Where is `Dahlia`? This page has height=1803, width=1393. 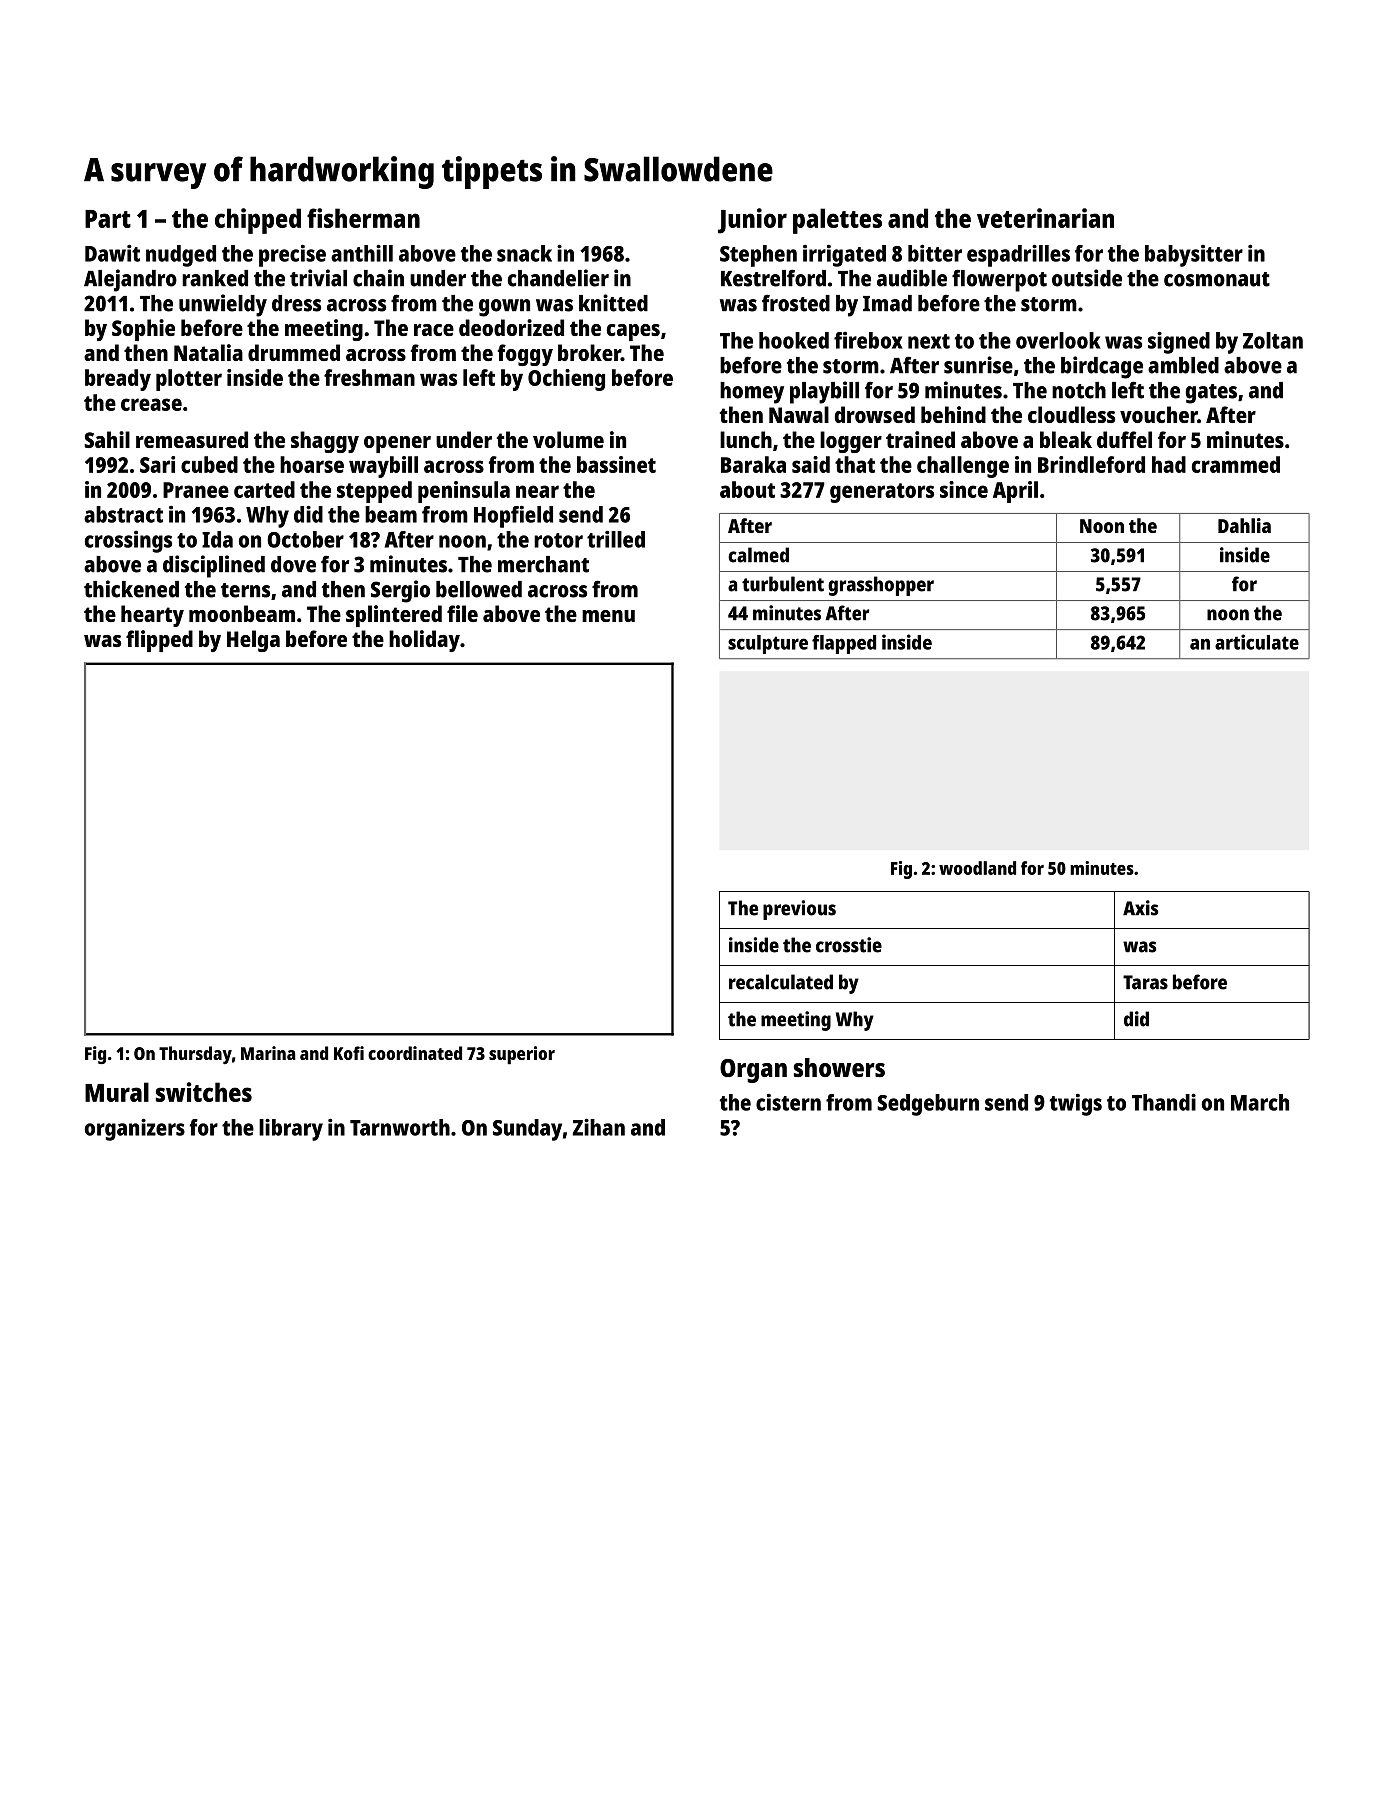
Dahlia is located at coordinates (1244, 525).
